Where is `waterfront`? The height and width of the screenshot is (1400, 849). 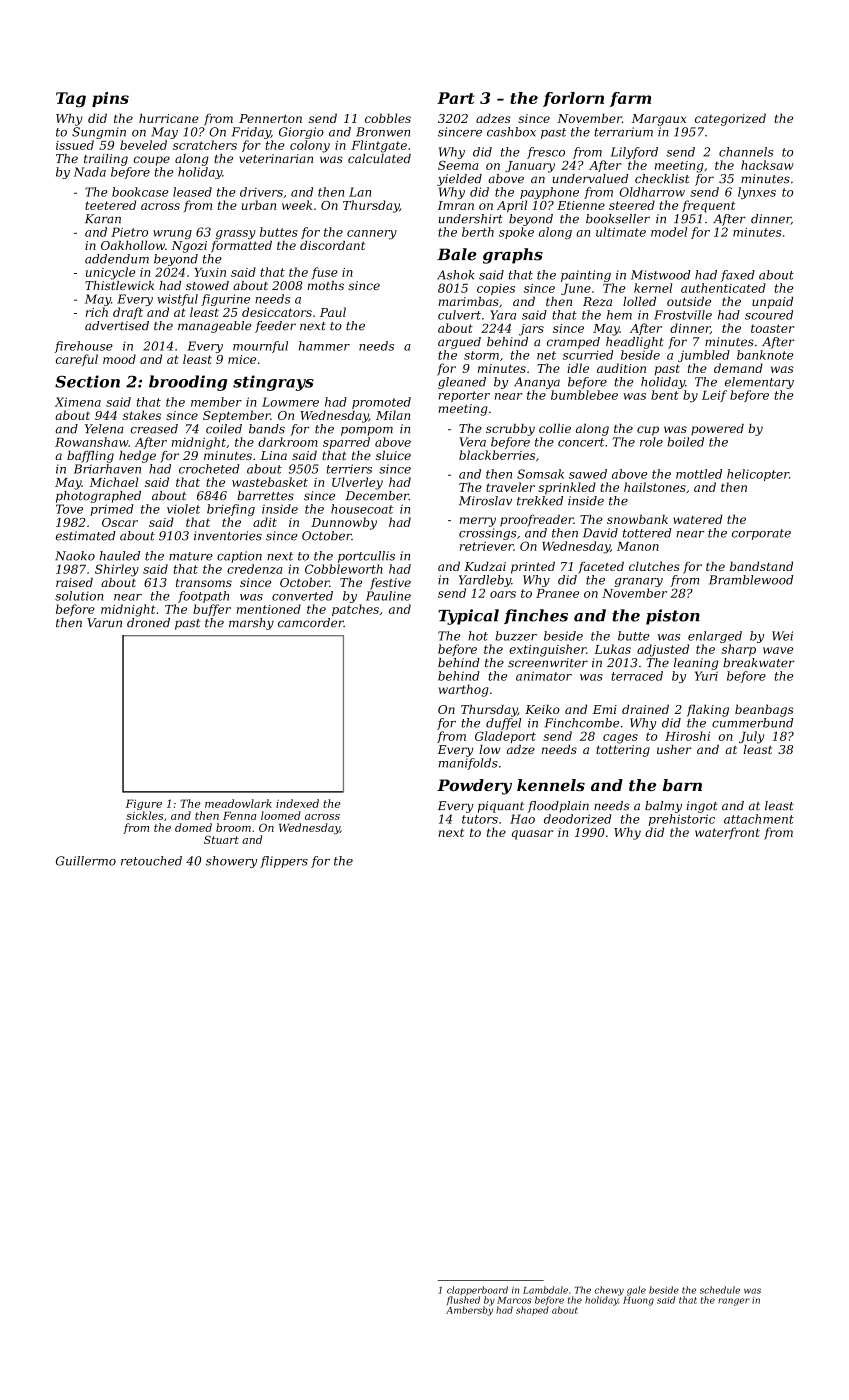 waterfront is located at coordinates (727, 833).
